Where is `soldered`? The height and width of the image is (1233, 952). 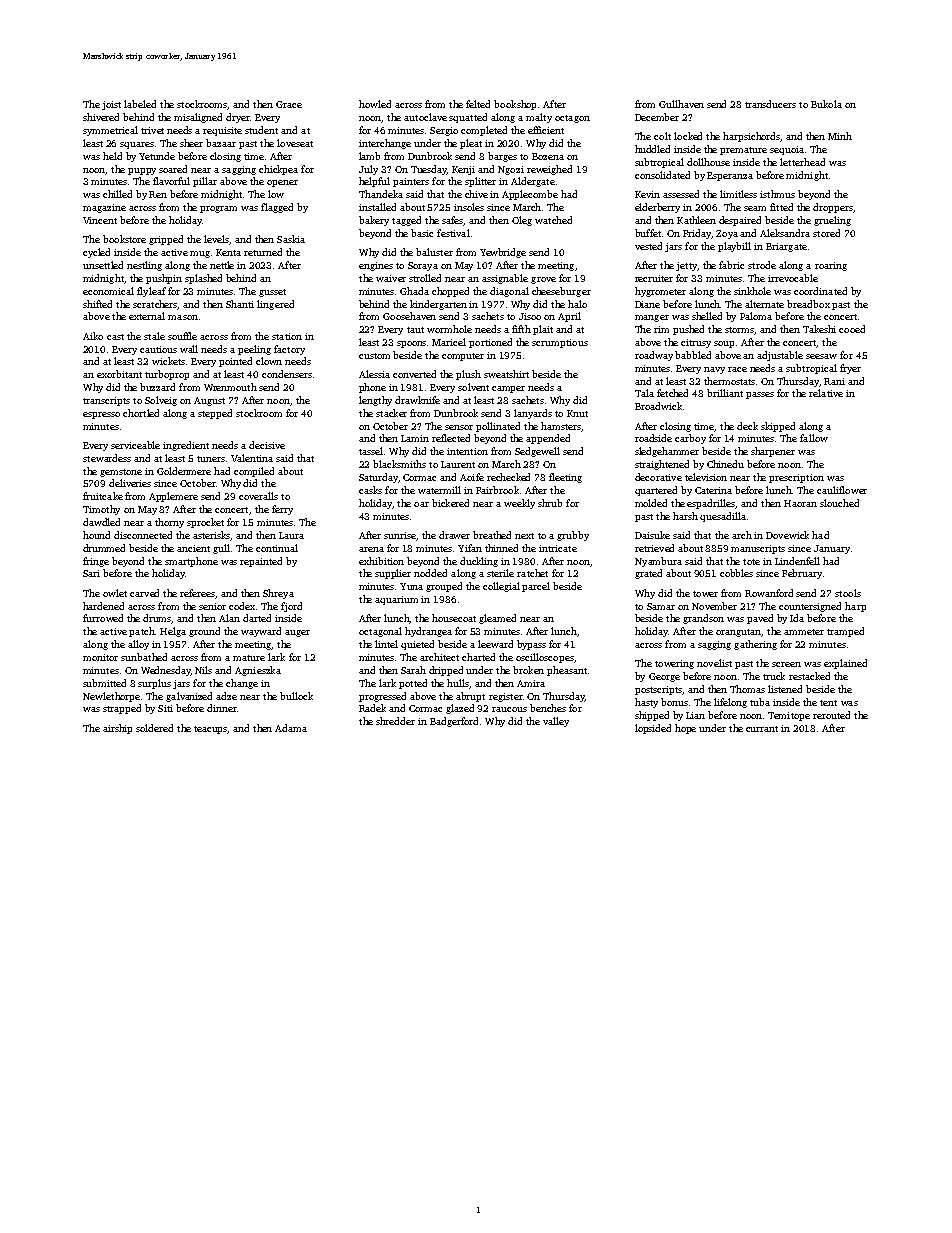 soldered is located at coordinates (154, 728).
